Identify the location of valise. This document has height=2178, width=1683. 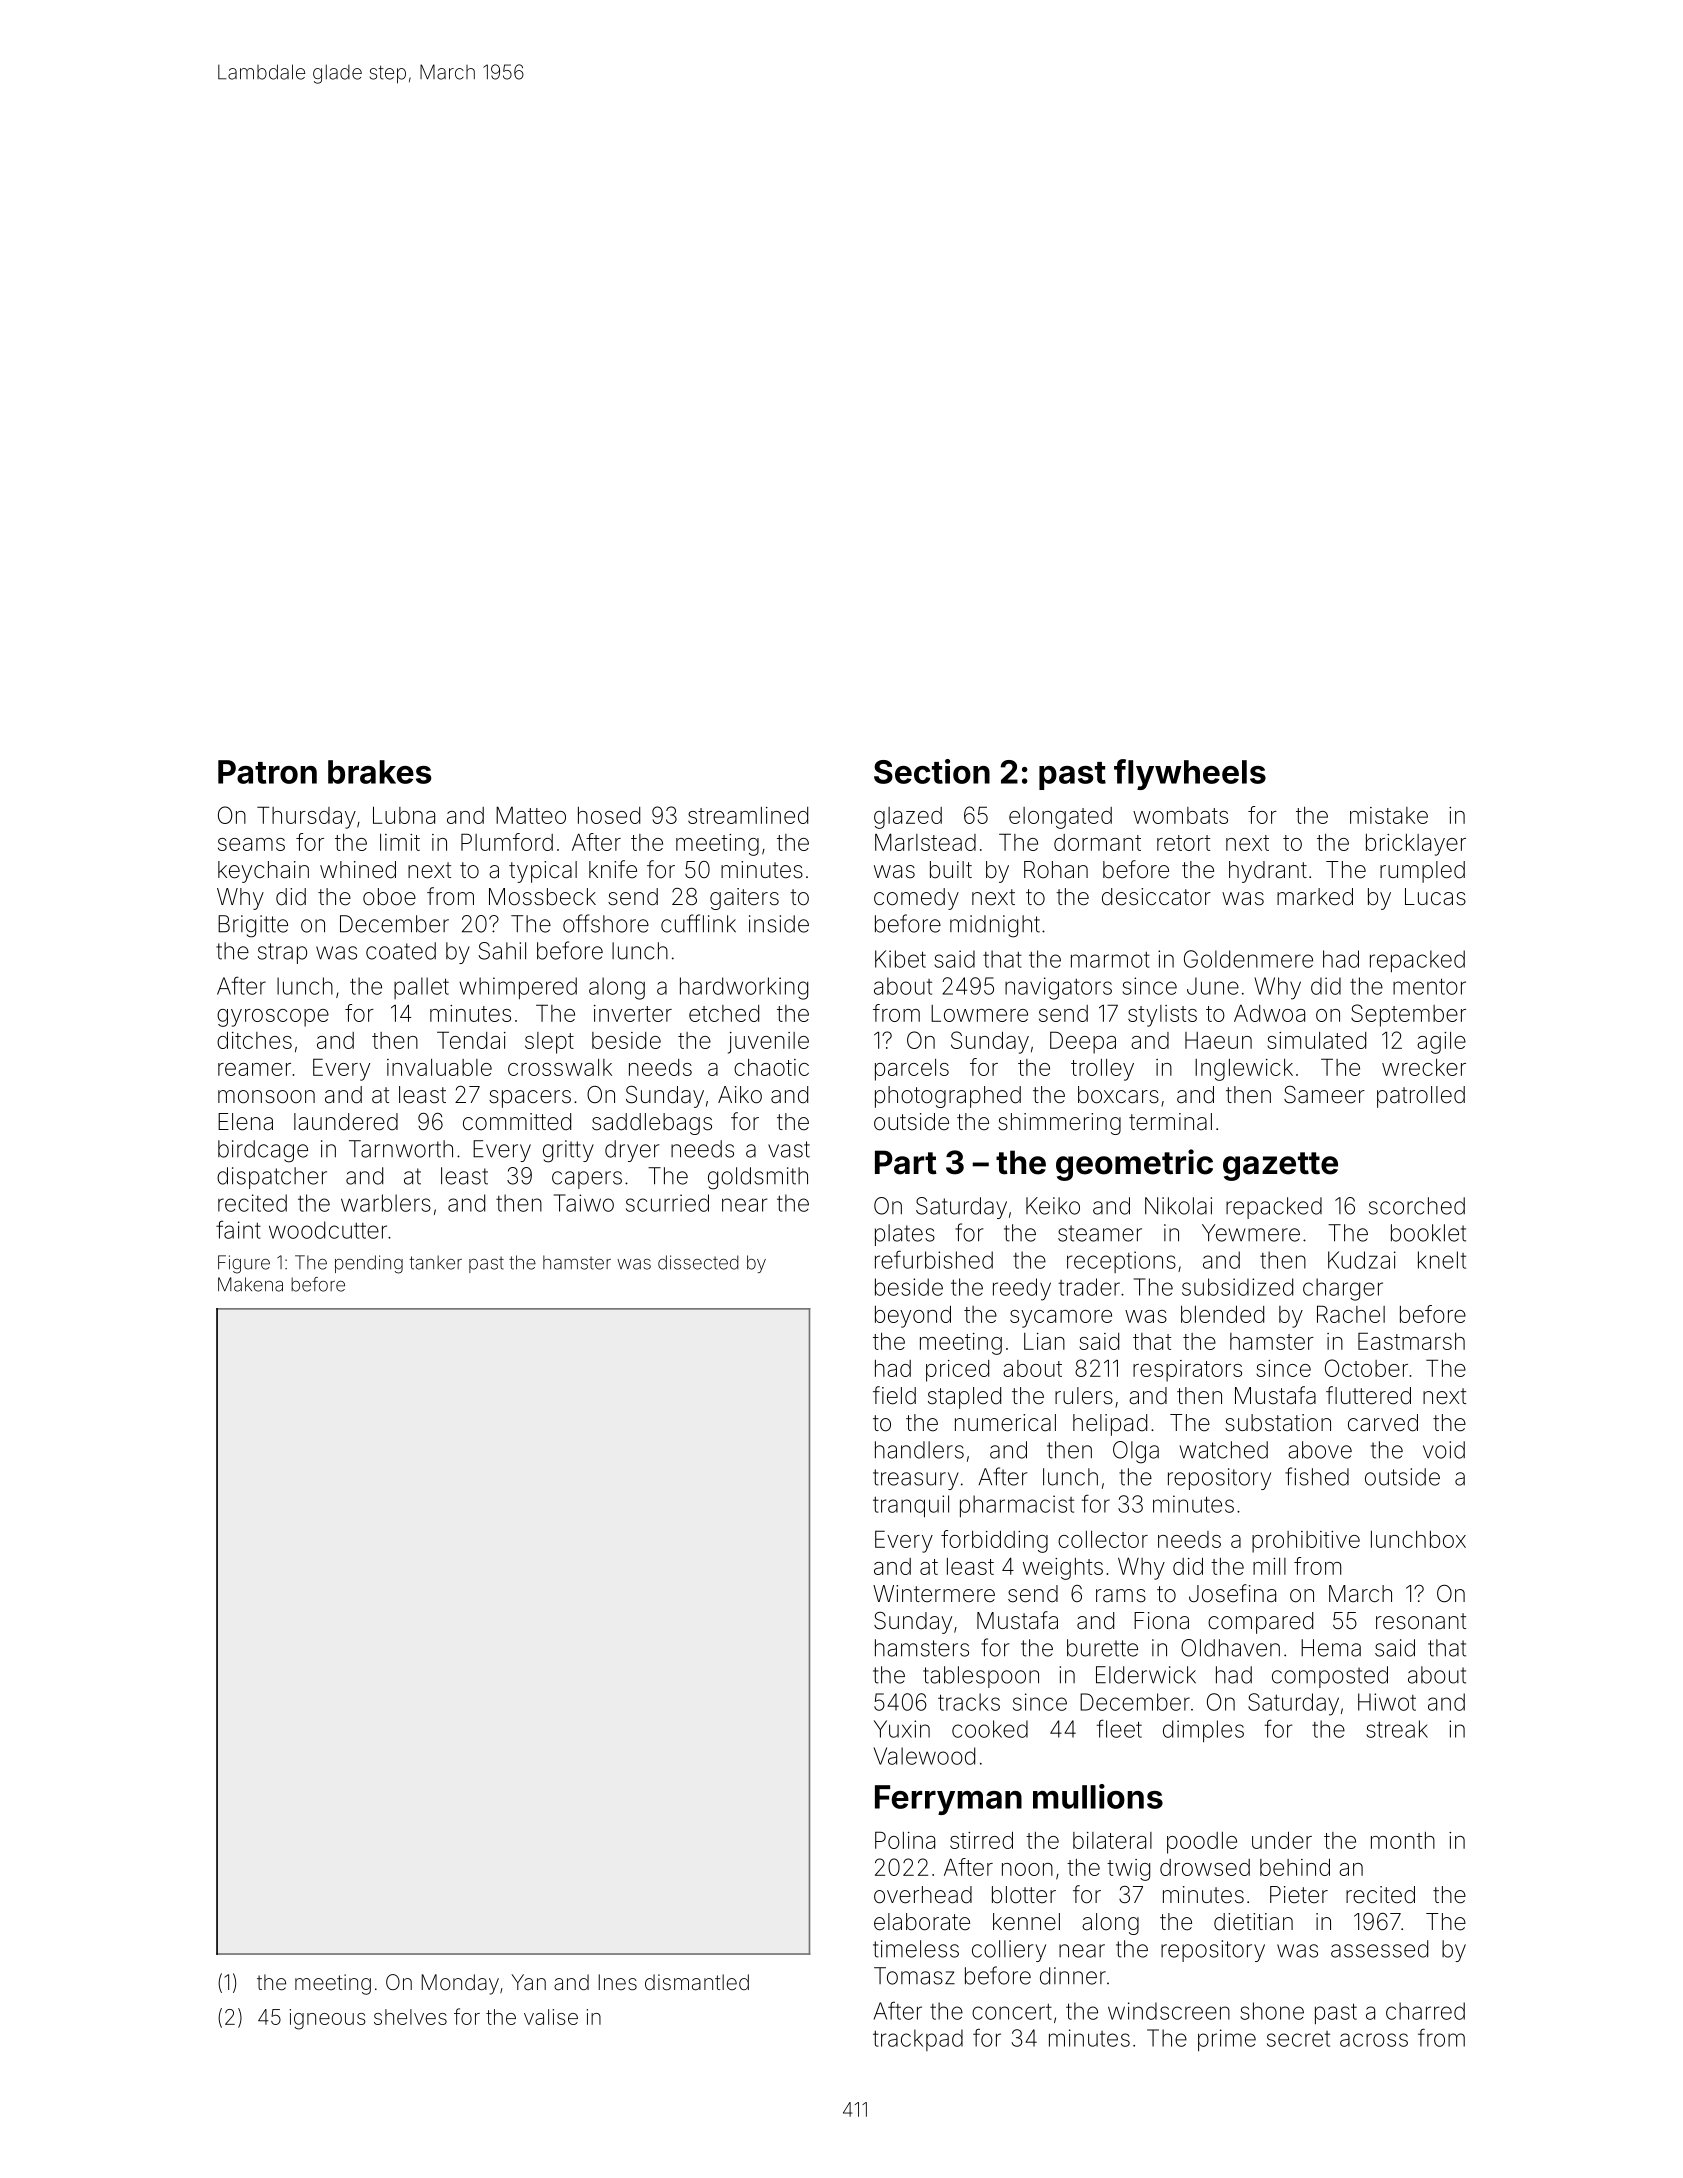
(551, 2017).
